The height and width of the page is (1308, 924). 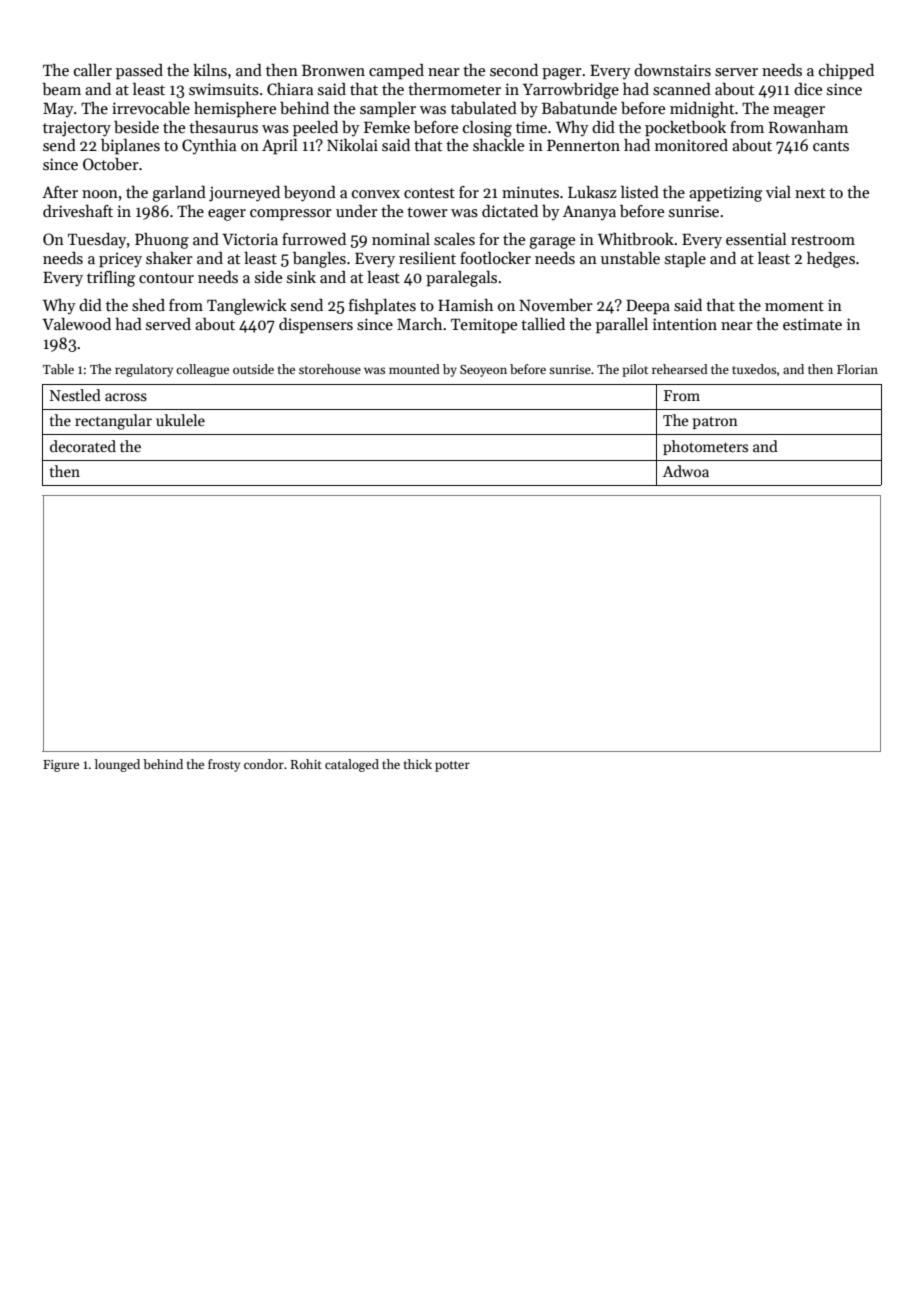 I want to click on photometers, so click(x=705, y=447).
